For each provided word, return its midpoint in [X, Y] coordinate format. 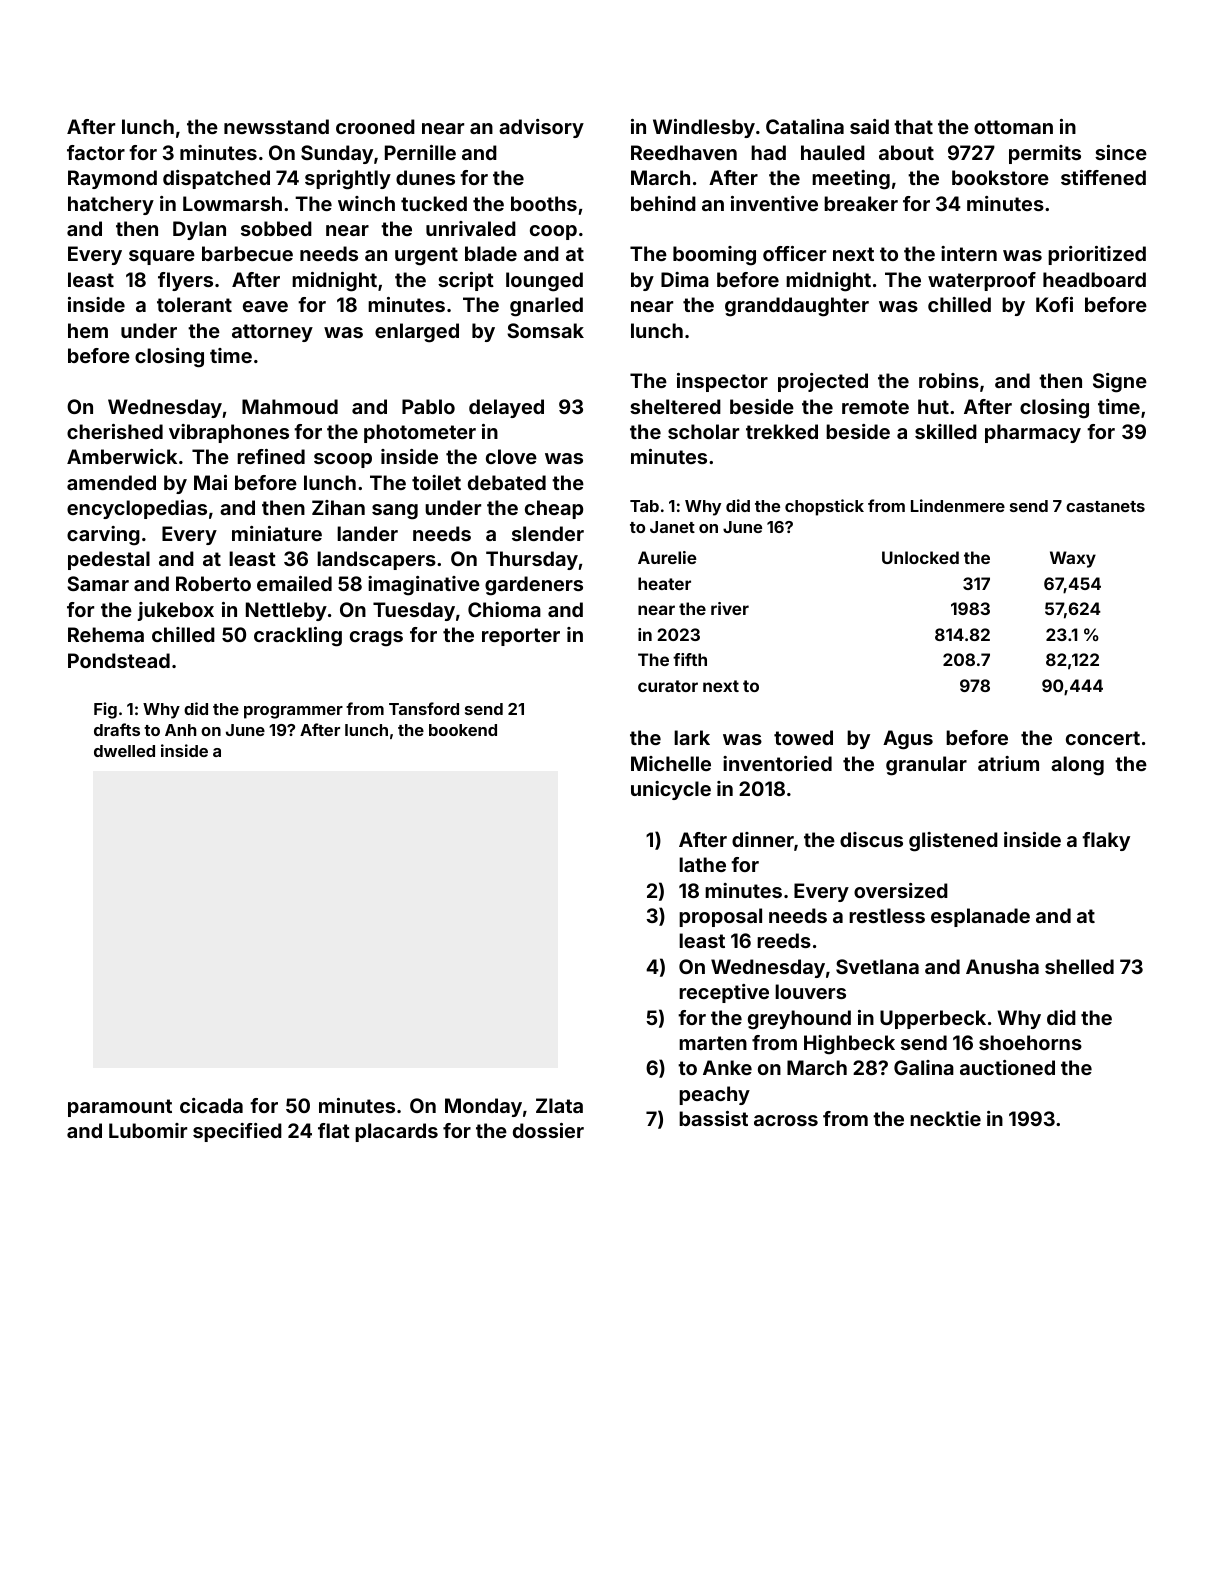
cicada [211, 1105]
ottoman [1013, 127]
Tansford [424, 708]
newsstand [276, 126]
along [1077, 766]
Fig [105, 710]
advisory [541, 128]
